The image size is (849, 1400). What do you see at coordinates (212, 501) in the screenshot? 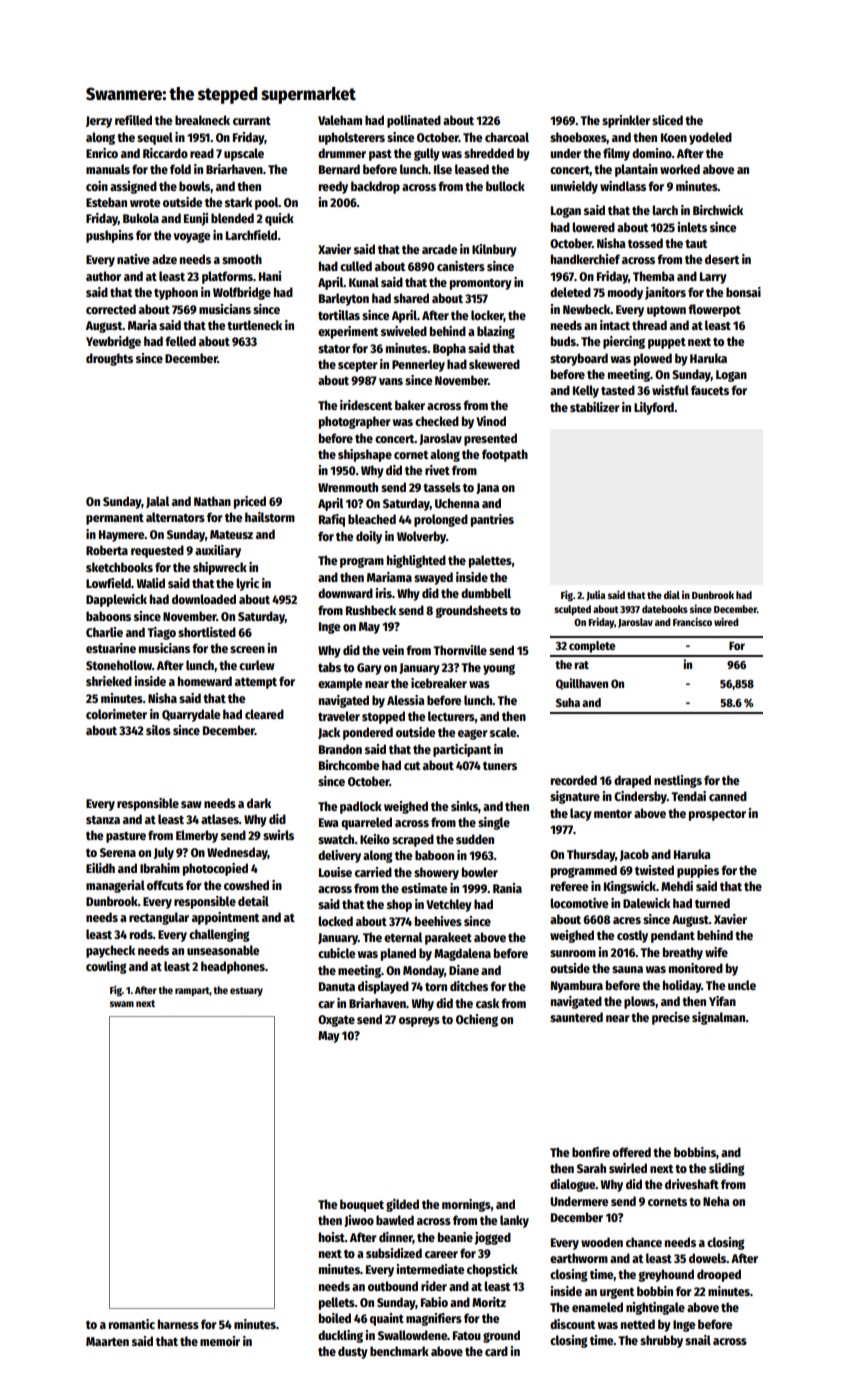
I see `Nathan` at bounding box center [212, 501].
